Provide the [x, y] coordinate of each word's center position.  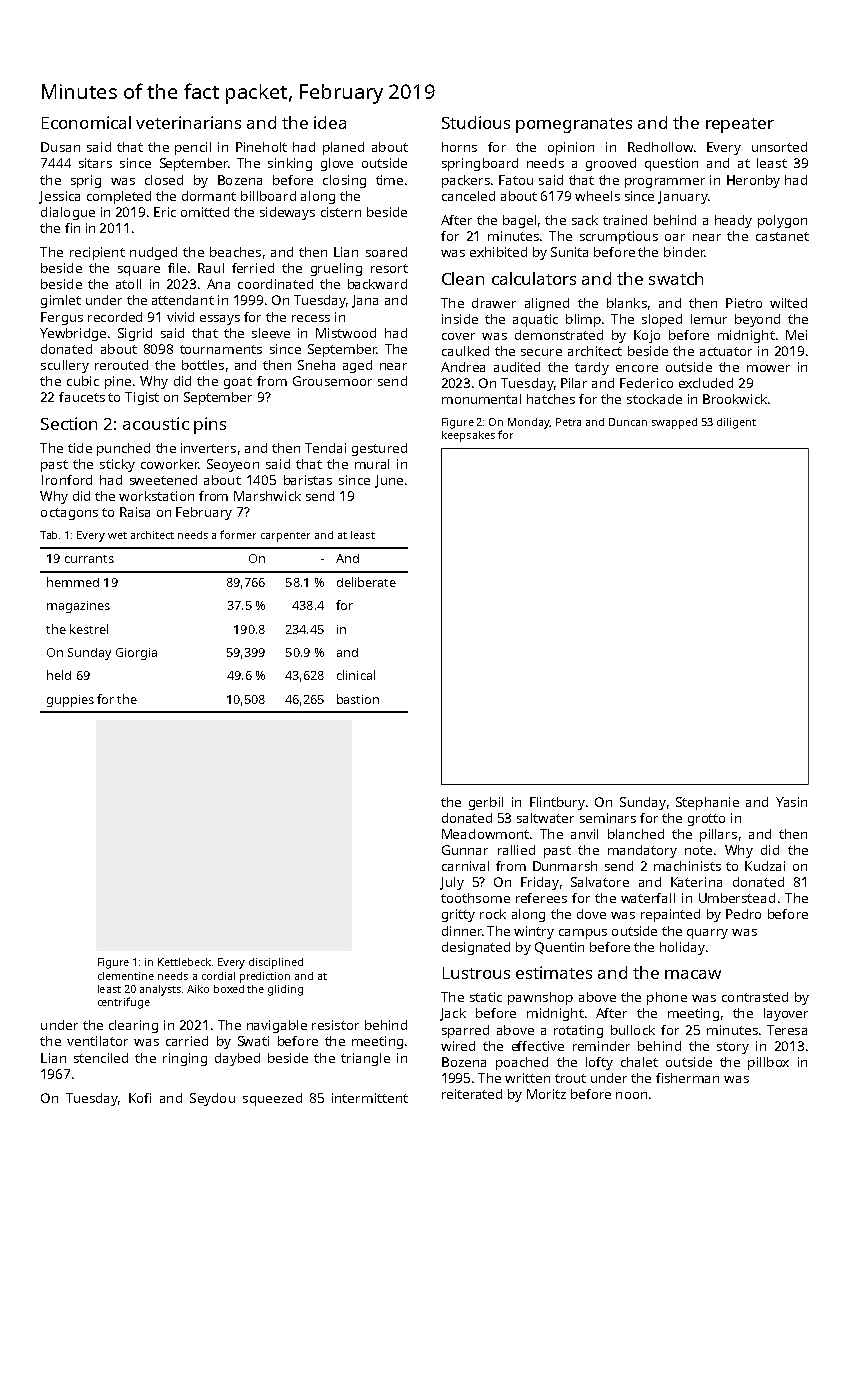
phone [667, 998]
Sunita [569, 252]
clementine [126, 976]
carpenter [285, 537]
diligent [736, 423]
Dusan [60, 147]
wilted [788, 303]
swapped [674, 423]
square [139, 271]
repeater [740, 125]
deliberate [366, 582]
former [238, 534]
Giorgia [136, 654]
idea [330, 122]
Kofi [140, 1098]
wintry [534, 932]
